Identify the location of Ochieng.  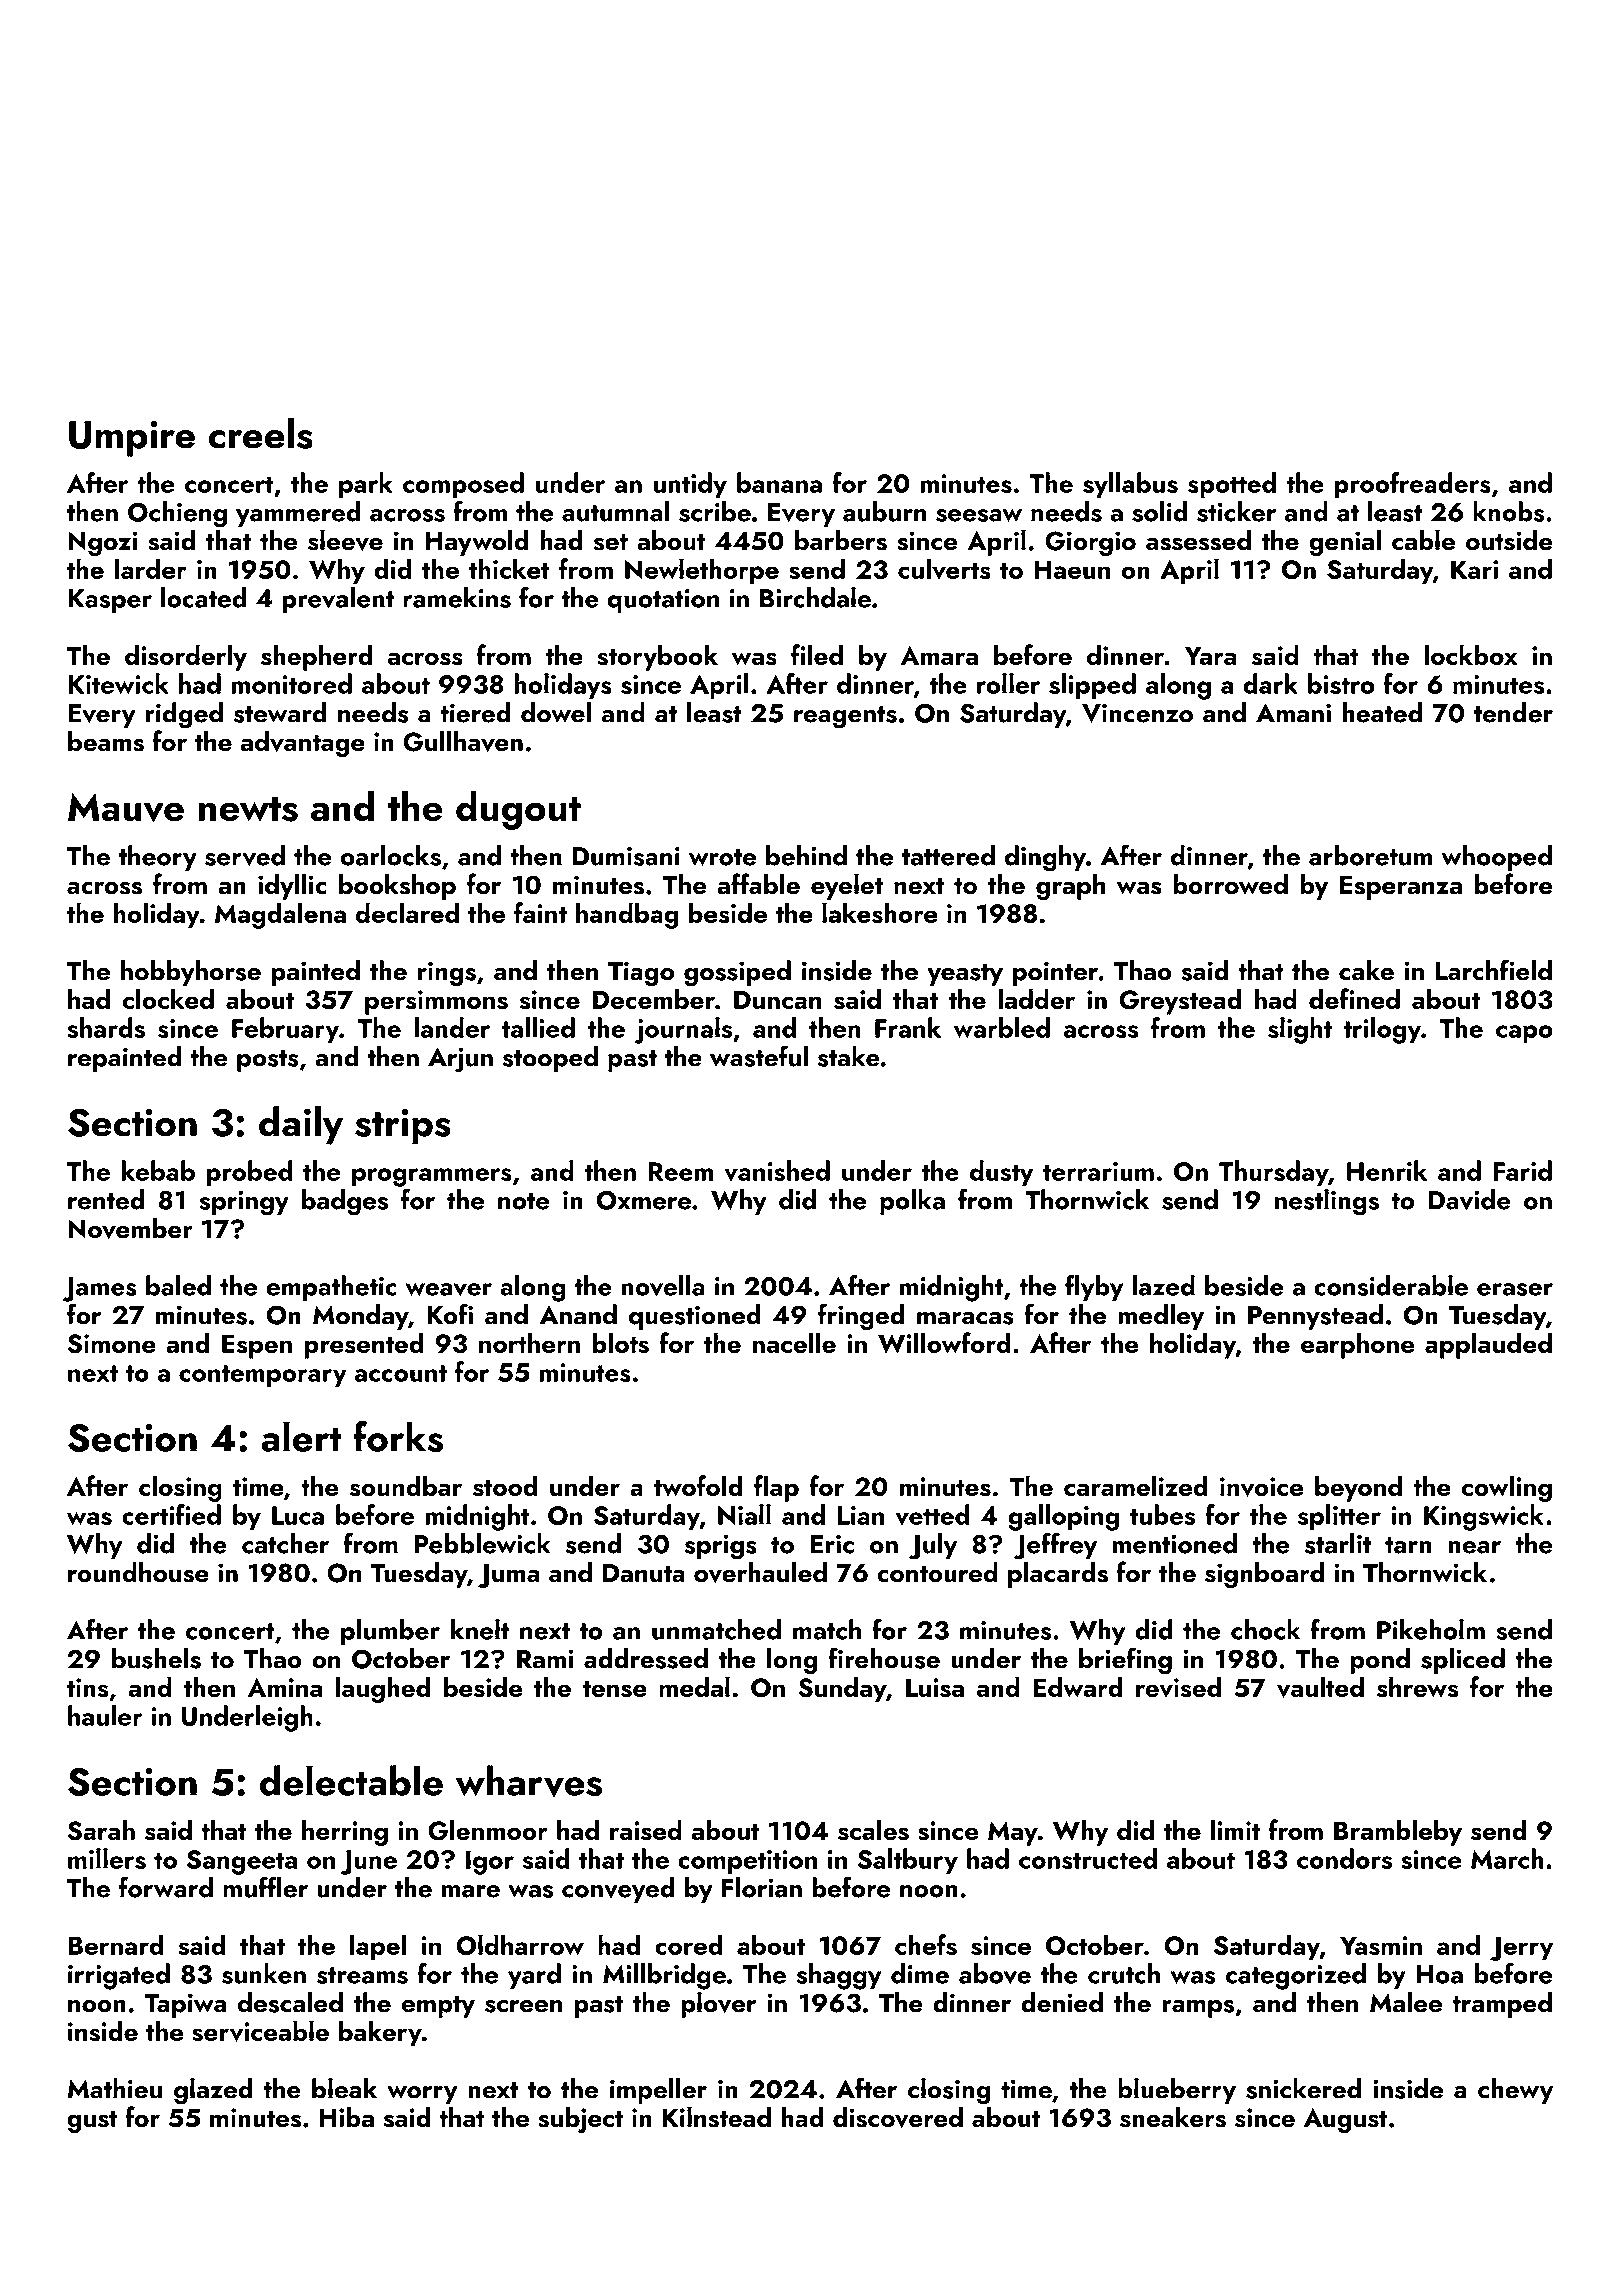
(177, 514).
